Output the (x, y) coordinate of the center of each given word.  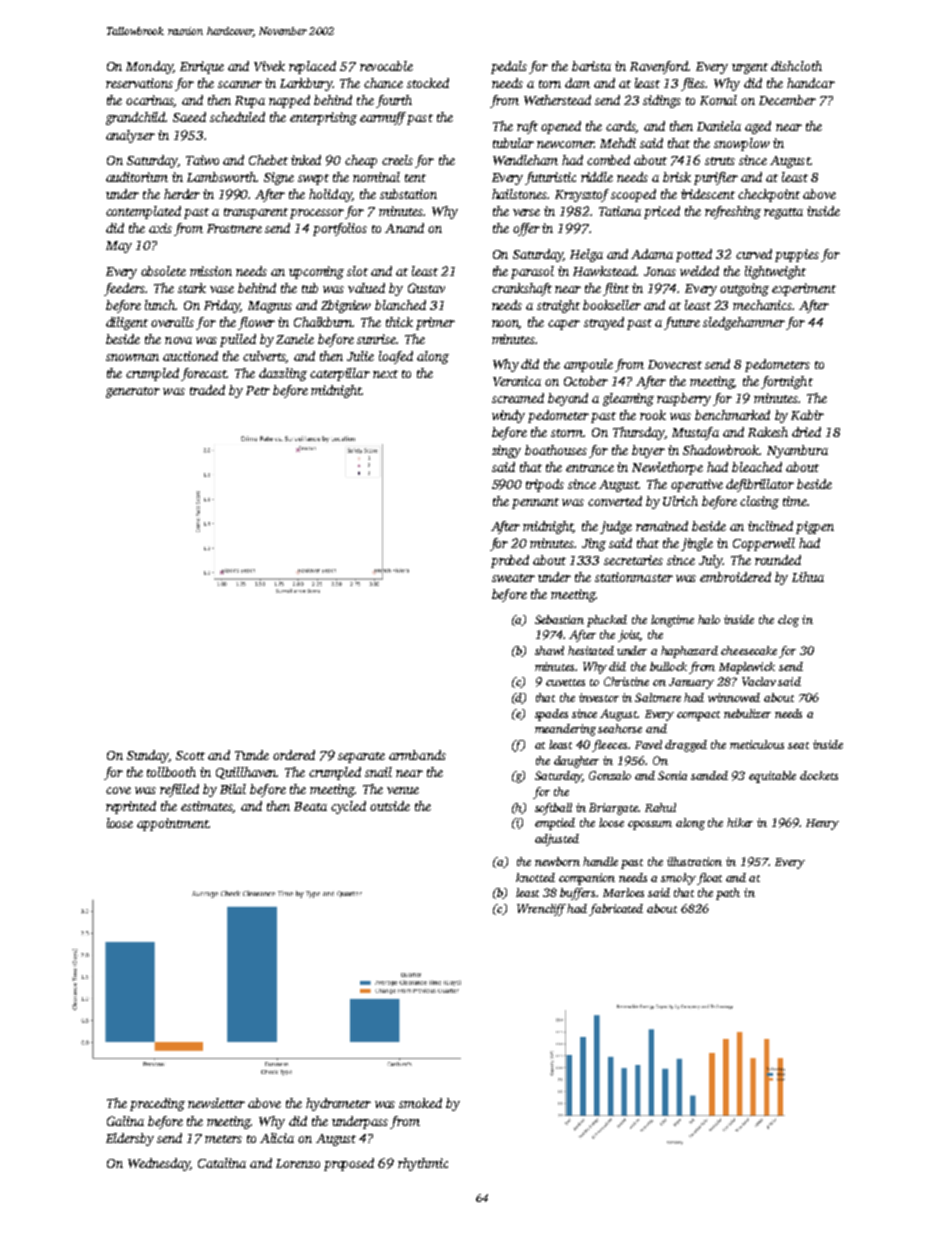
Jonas (660, 271)
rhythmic (423, 1164)
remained (662, 526)
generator (133, 392)
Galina (125, 1121)
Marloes (623, 892)
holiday (330, 195)
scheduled (237, 117)
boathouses (556, 450)
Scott (190, 755)
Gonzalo (610, 775)
